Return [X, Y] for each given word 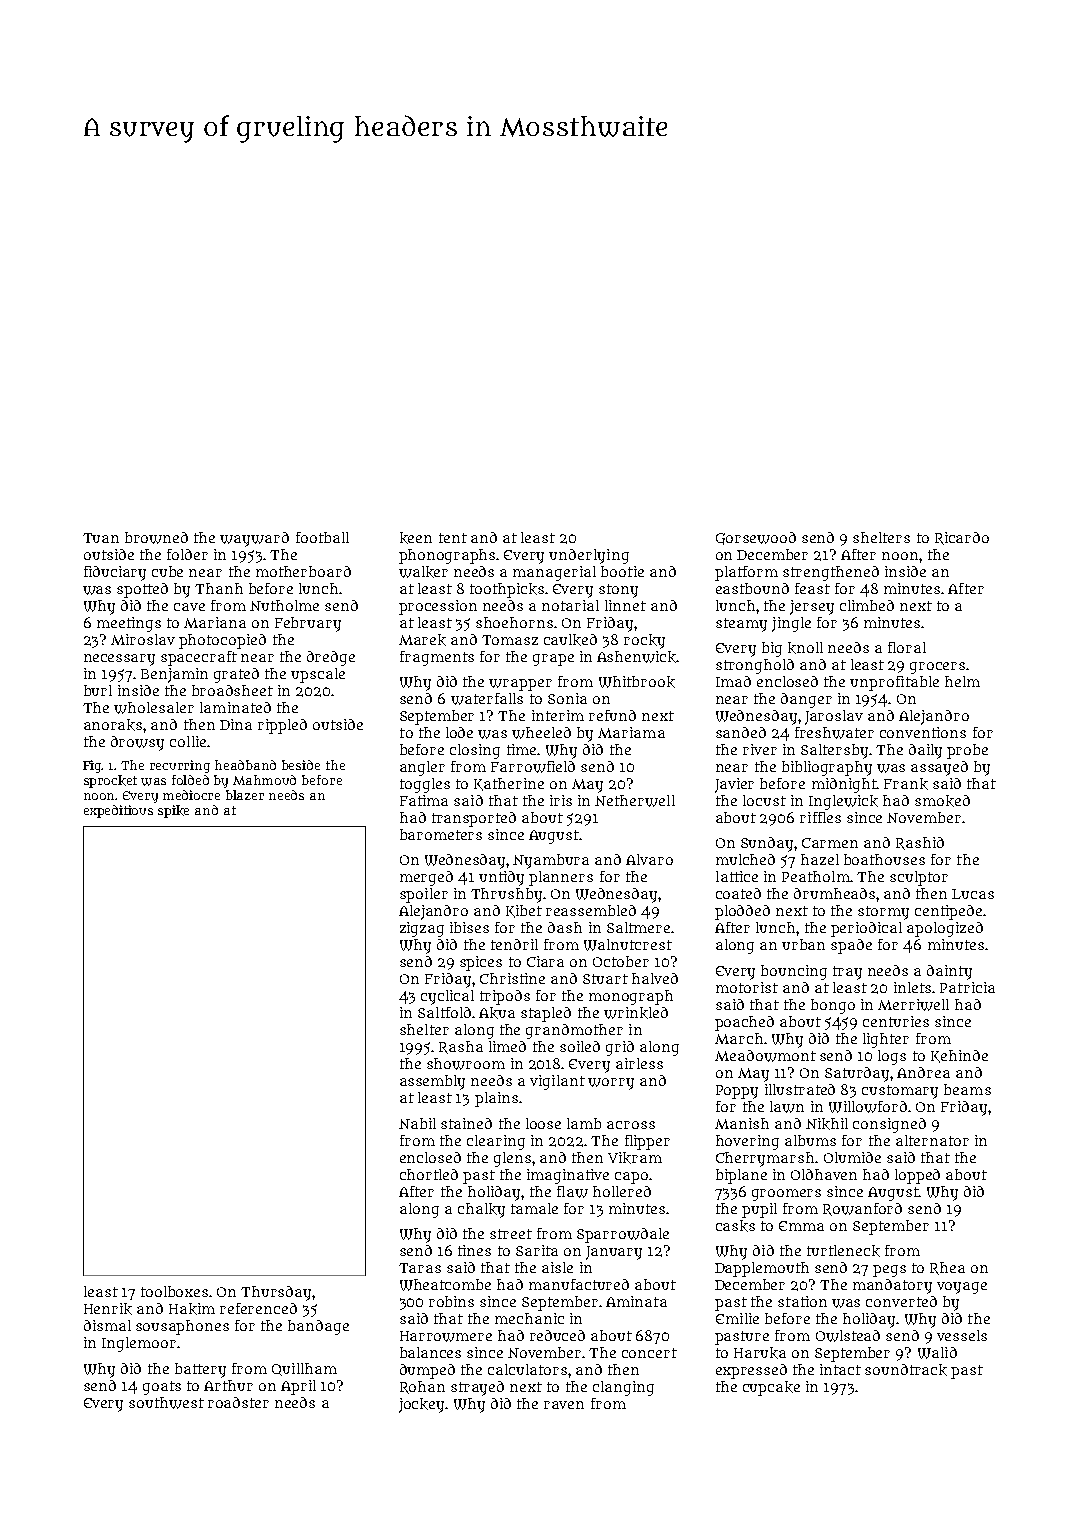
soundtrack [906, 1370]
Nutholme [284, 605]
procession [438, 607]
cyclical [447, 997]
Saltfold [445, 1012]
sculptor [919, 878]
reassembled [591, 910]
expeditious [118, 811]
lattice [737, 876]
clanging [623, 1388]
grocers [937, 668]
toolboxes [174, 1291]
